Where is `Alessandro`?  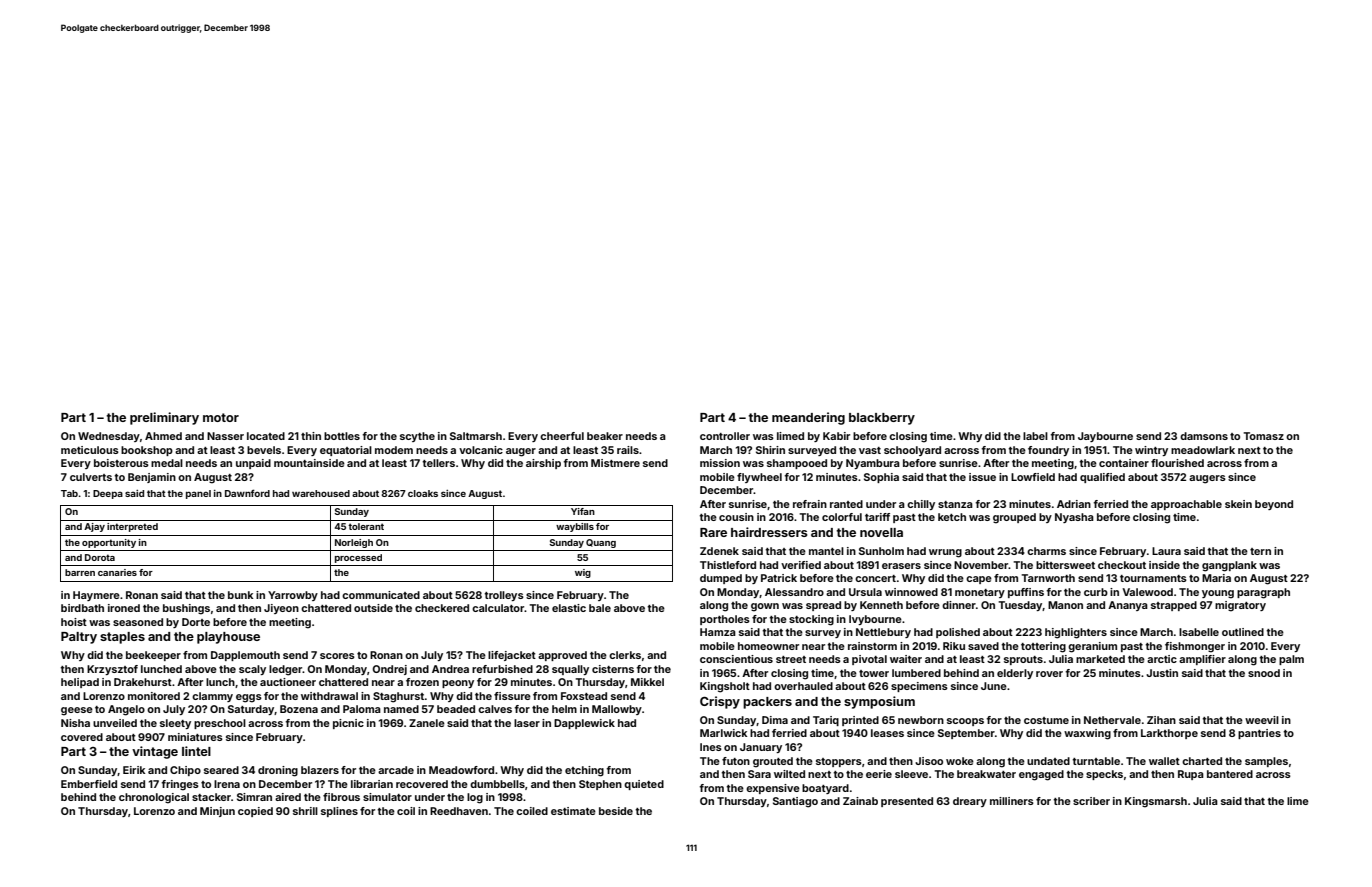
Alessandro is located at coordinates (794, 592).
